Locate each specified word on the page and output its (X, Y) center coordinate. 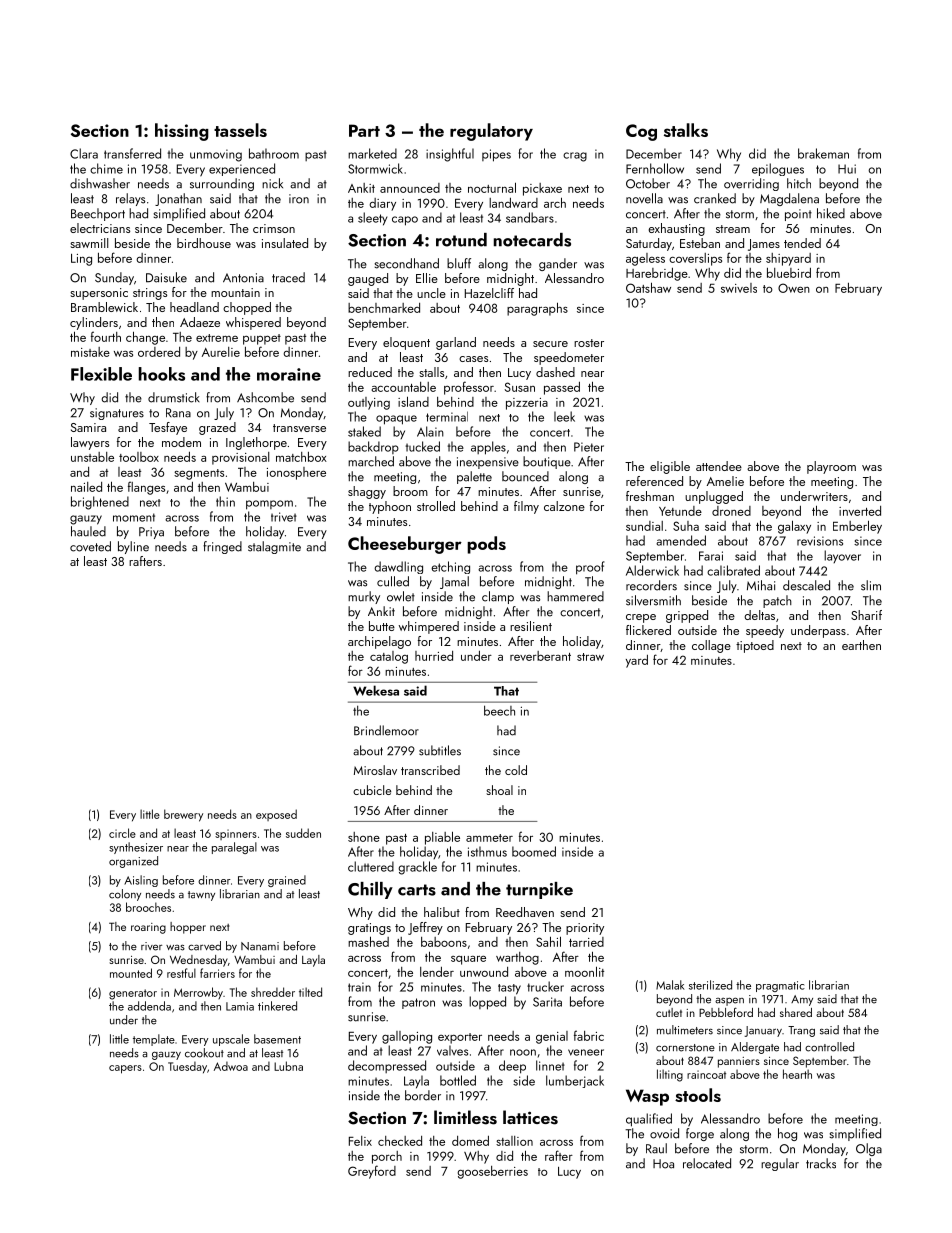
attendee (719, 466)
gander (558, 264)
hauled (88, 531)
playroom (831, 467)
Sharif (866, 615)
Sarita (547, 1002)
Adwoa (231, 1066)
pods (486, 545)
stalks (686, 130)
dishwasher (100, 183)
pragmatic (780, 986)
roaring (148, 928)
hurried (434, 656)
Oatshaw (648, 287)
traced (288, 277)
